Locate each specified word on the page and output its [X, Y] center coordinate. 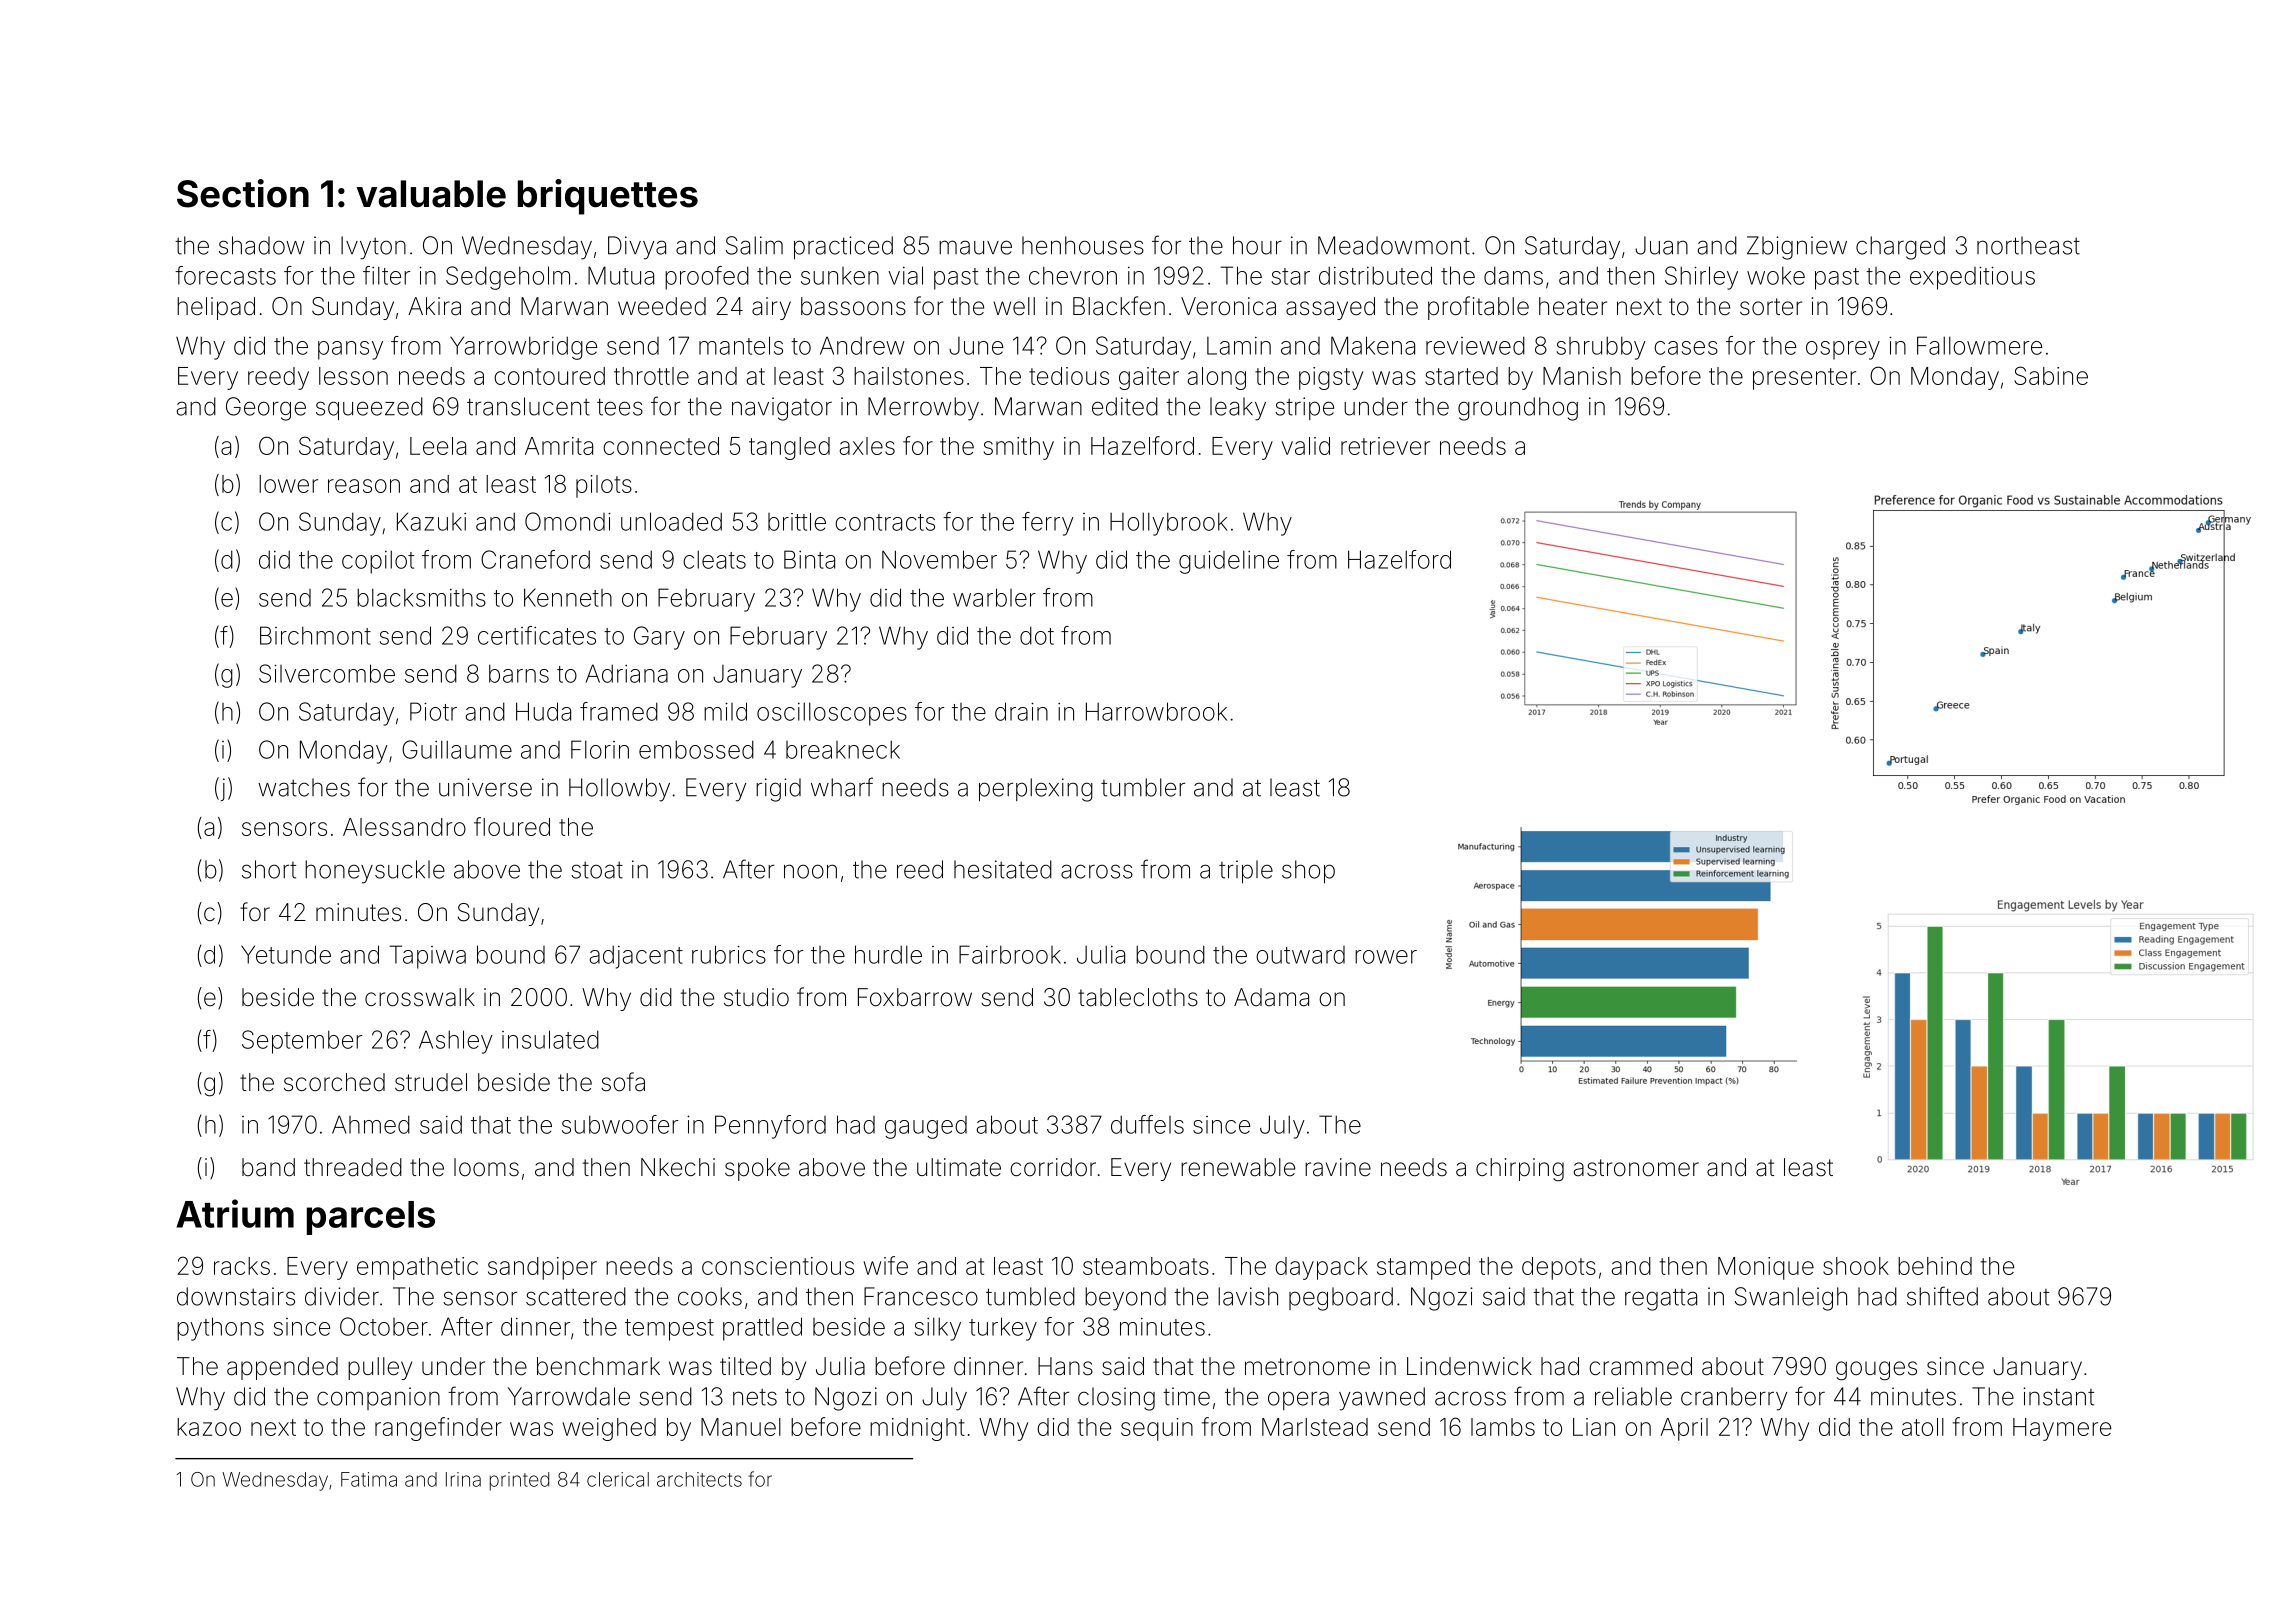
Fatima [369, 1479]
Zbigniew [1797, 248]
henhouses [1083, 245]
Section [243, 193]
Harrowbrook [1156, 711]
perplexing [1036, 790]
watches [304, 787]
